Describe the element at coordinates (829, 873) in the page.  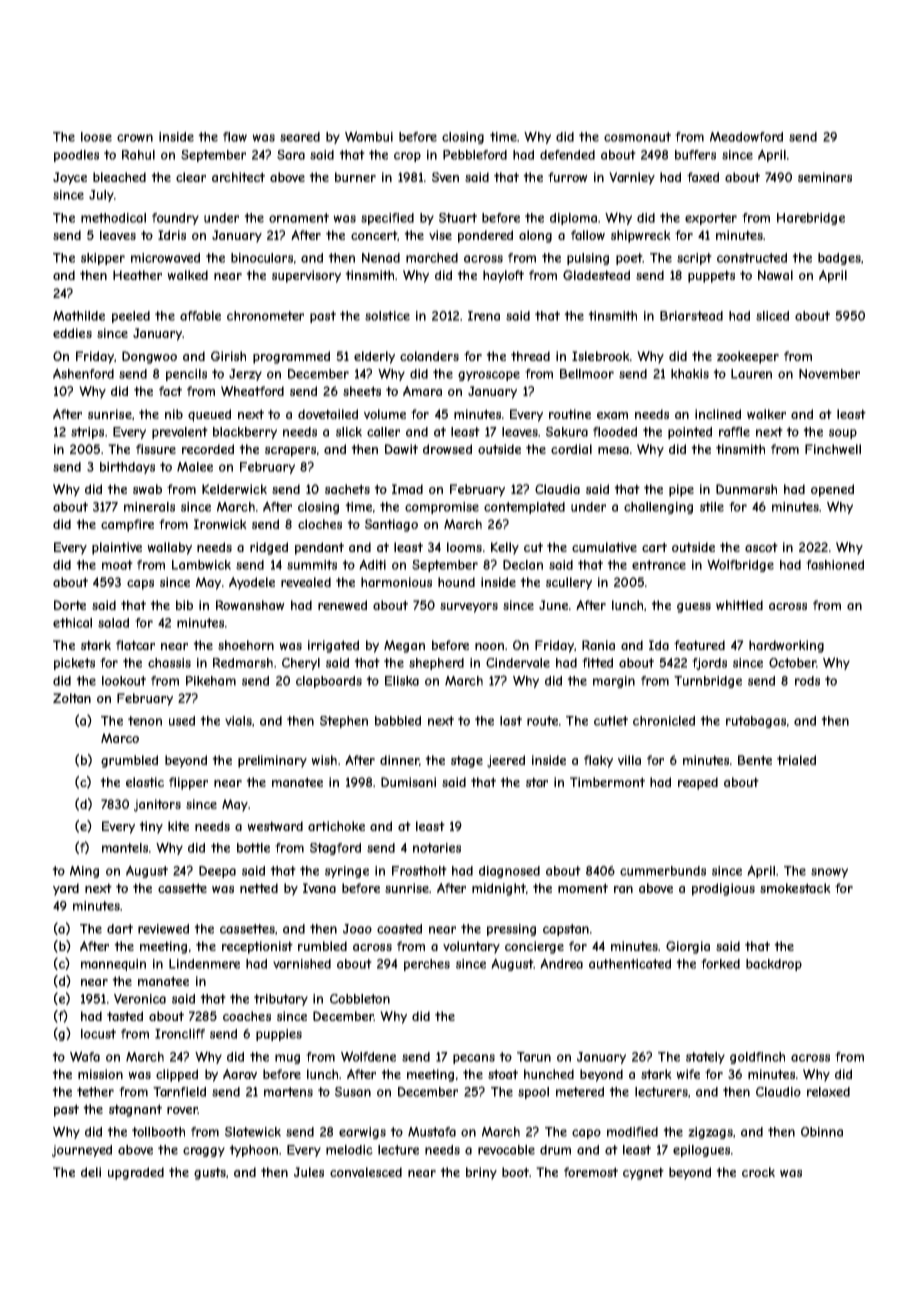
I see `snowy` at that location.
